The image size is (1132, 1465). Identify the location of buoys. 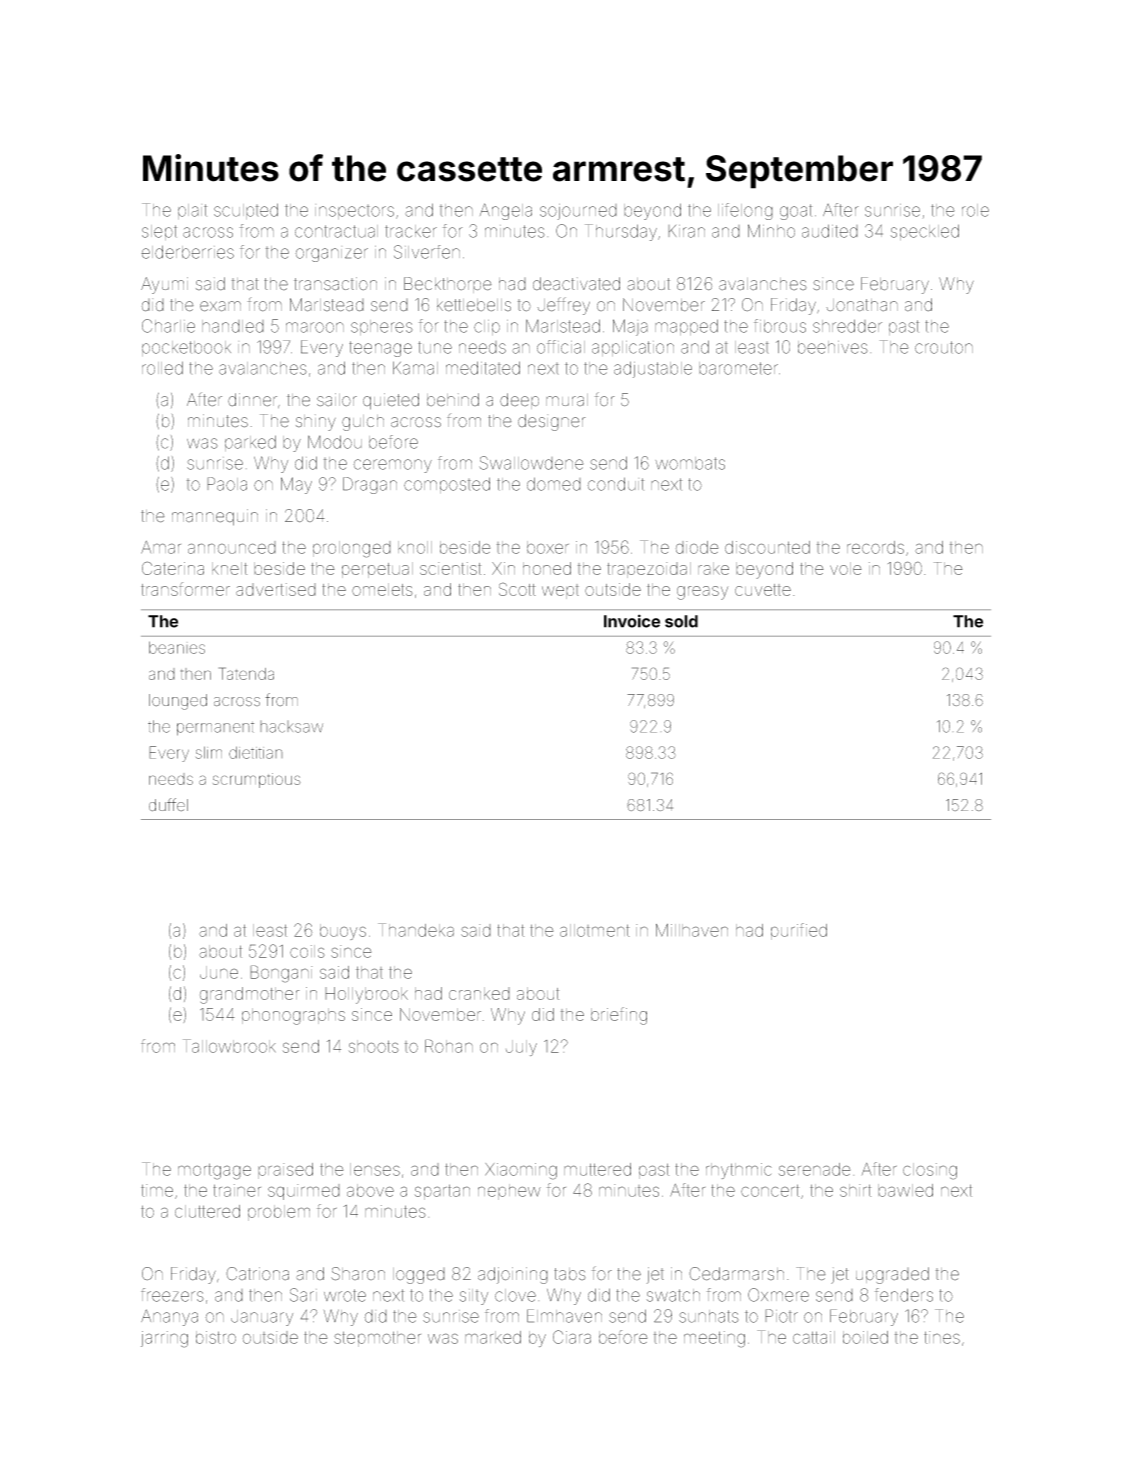
(343, 932).
